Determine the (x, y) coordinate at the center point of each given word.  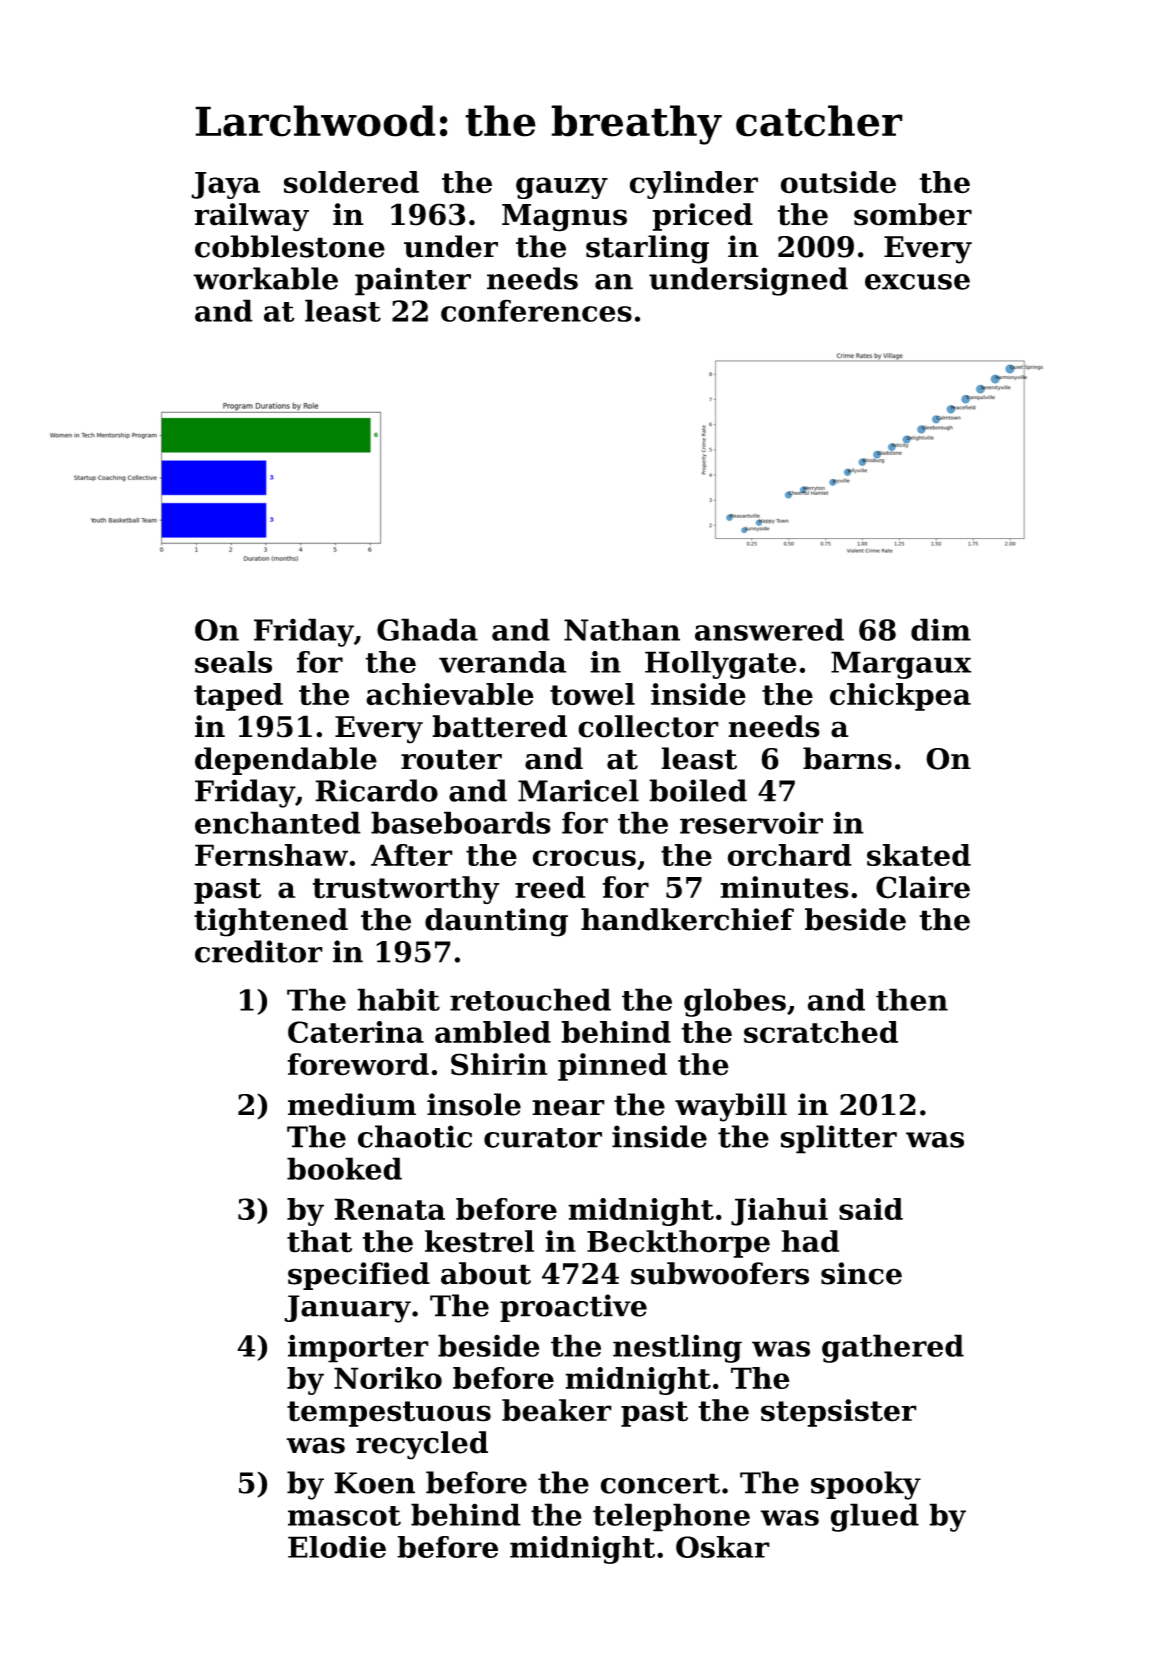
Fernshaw (271, 855)
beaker (557, 1410)
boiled (698, 790)
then (912, 999)
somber (913, 214)
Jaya (225, 185)
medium (352, 1104)
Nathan (622, 629)
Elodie (337, 1547)
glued (875, 1517)
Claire (923, 887)
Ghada (427, 629)
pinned (612, 1067)
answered (769, 629)
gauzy (562, 188)
